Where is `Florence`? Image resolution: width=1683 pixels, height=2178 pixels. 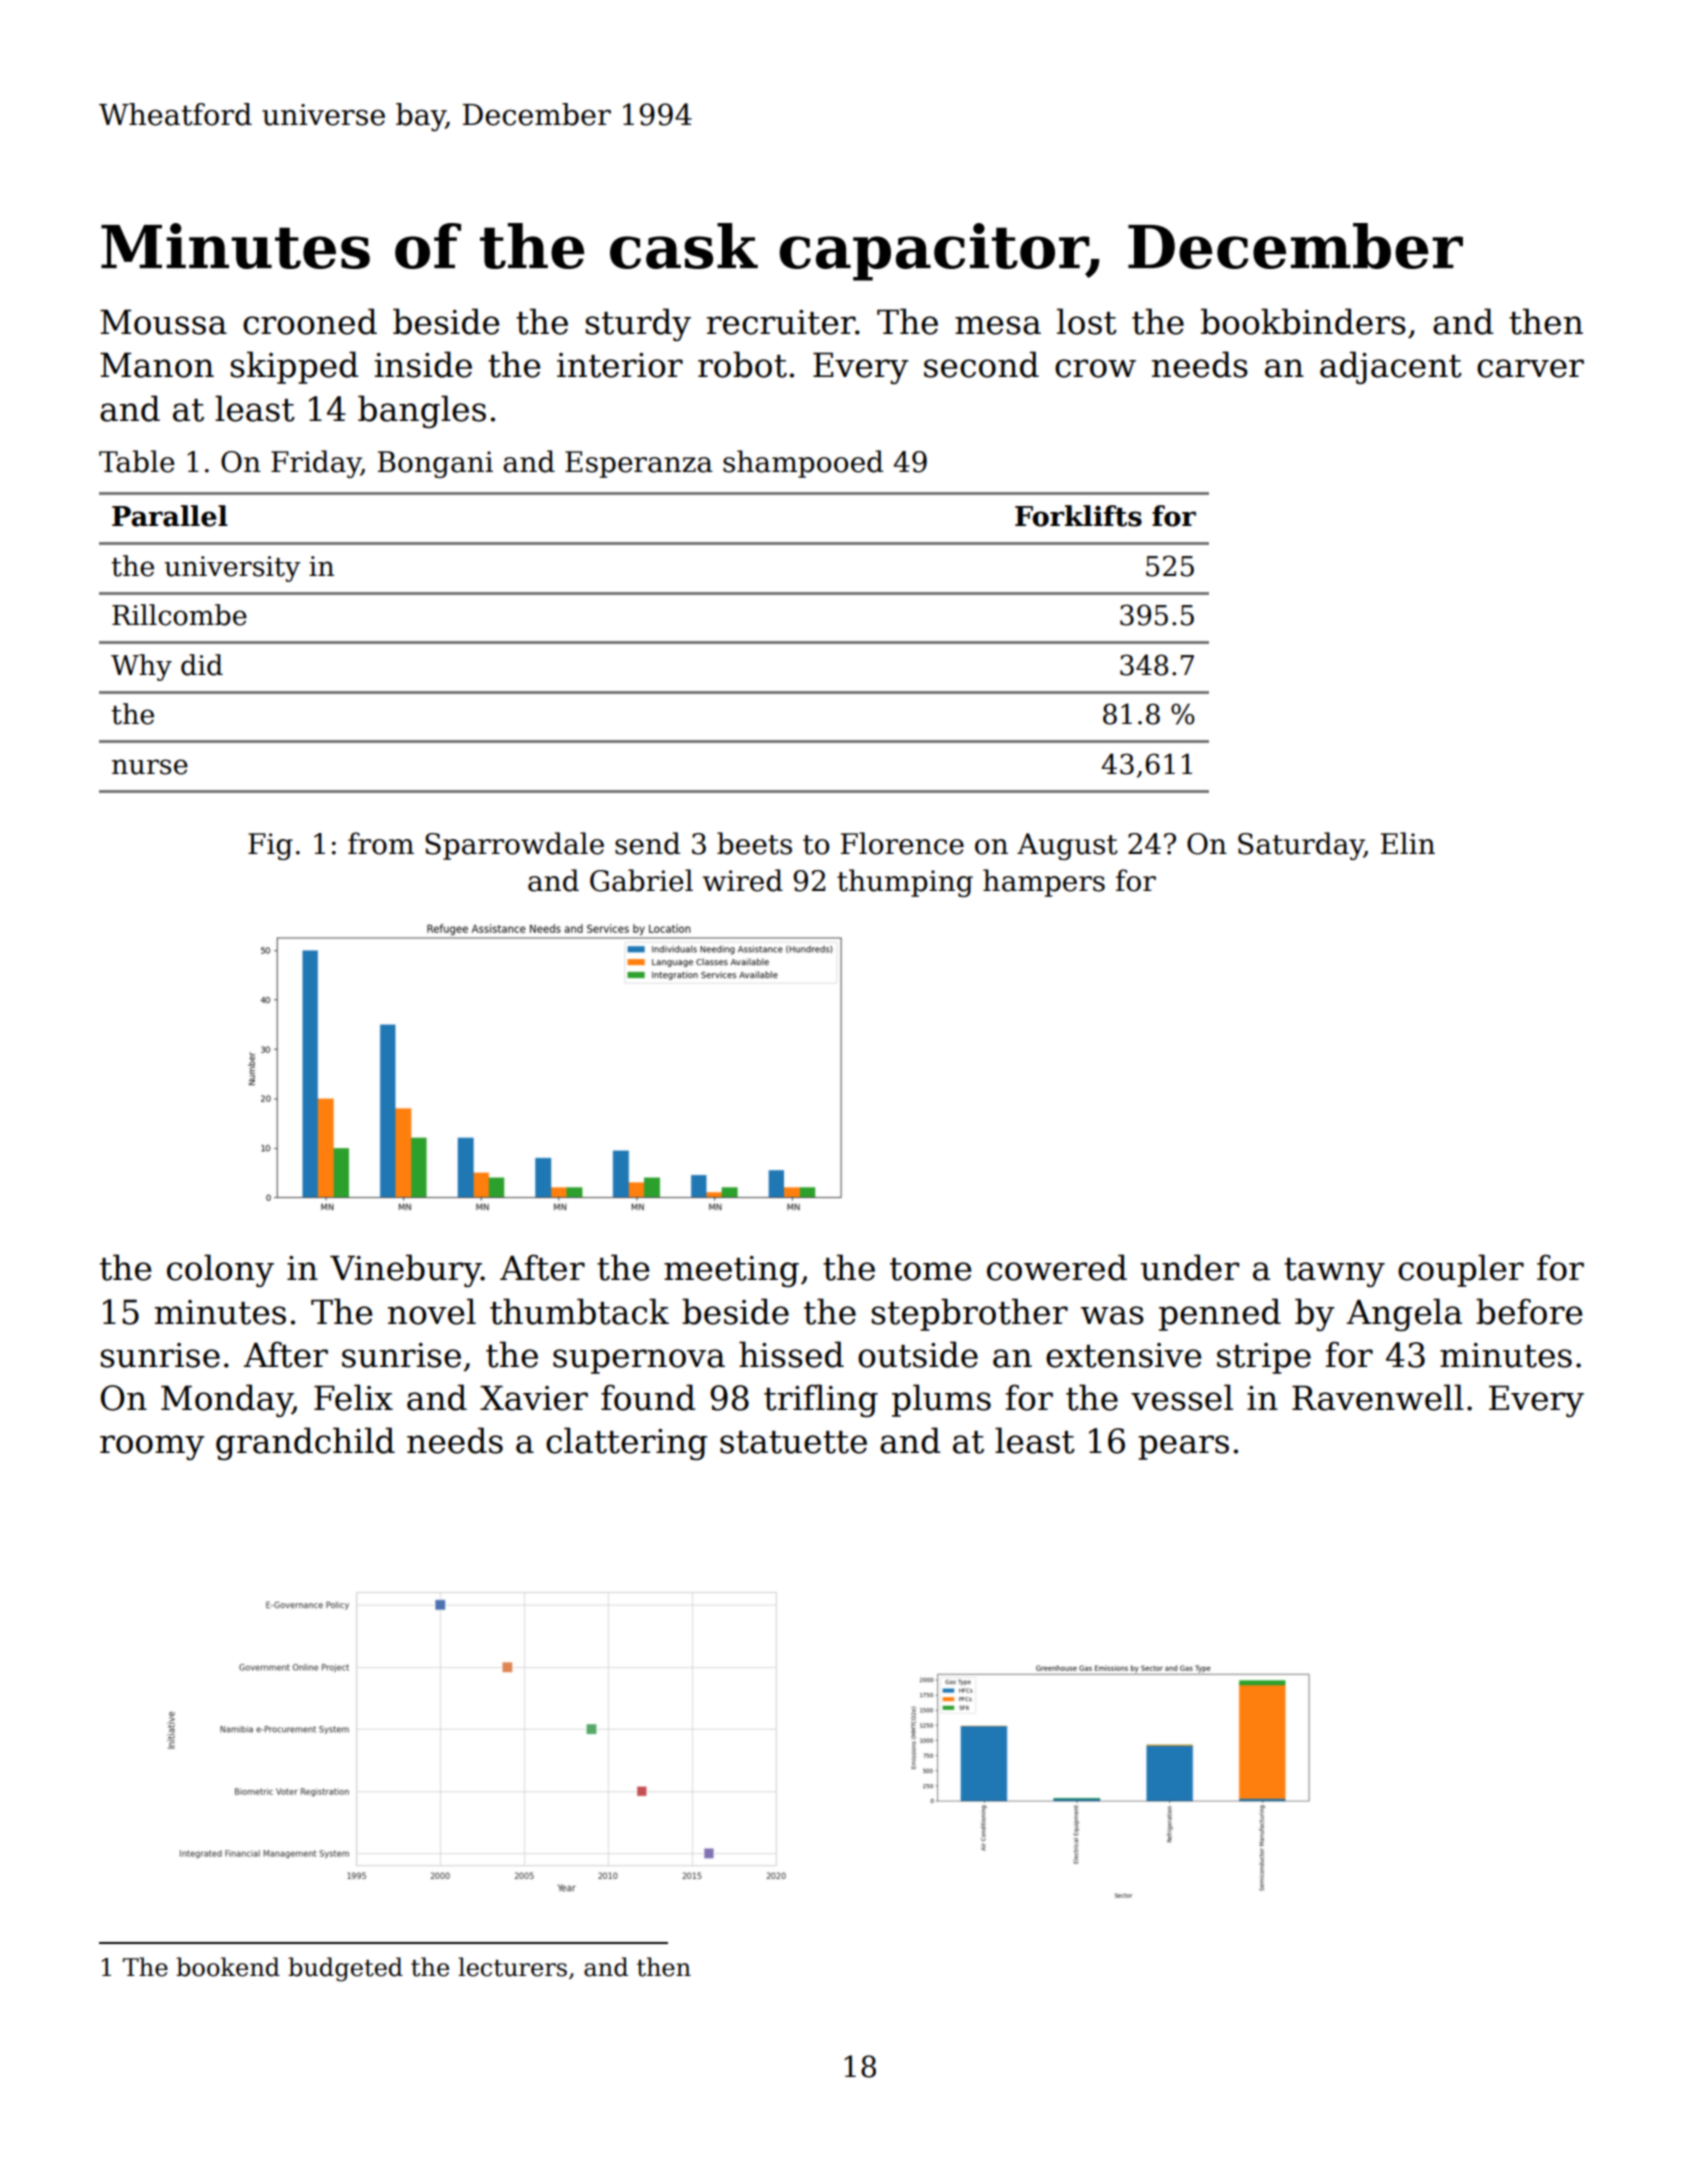 Florence is located at coordinates (902, 843).
